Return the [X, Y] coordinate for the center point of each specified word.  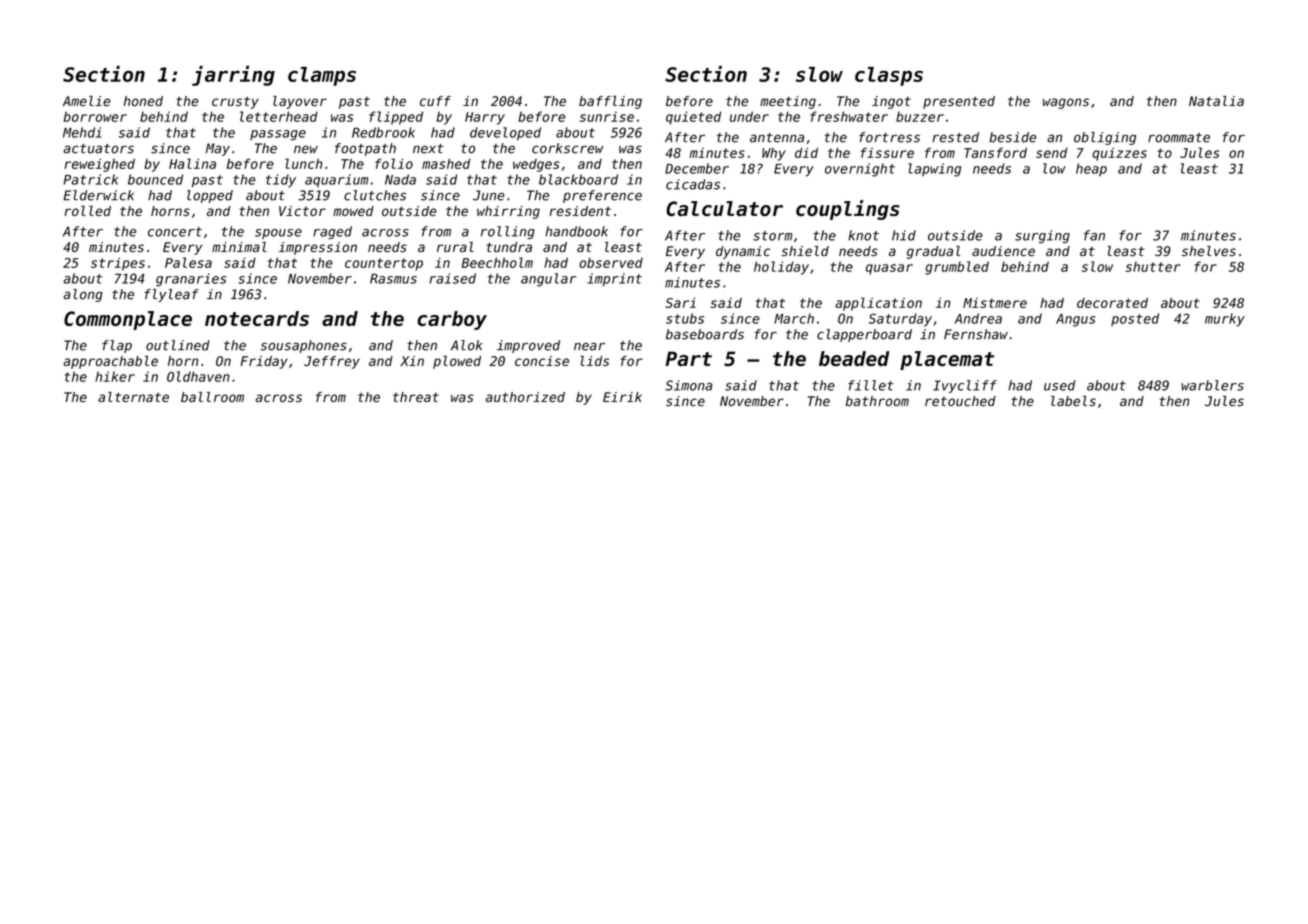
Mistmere [995, 303]
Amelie [87, 101]
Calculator [724, 208]
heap [1091, 169]
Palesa [188, 262]
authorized [525, 397]
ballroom [212, 397]
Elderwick [98, 195]
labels [1073, 401]
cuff [435, 101]
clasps [889, 76]
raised [453, 278]
